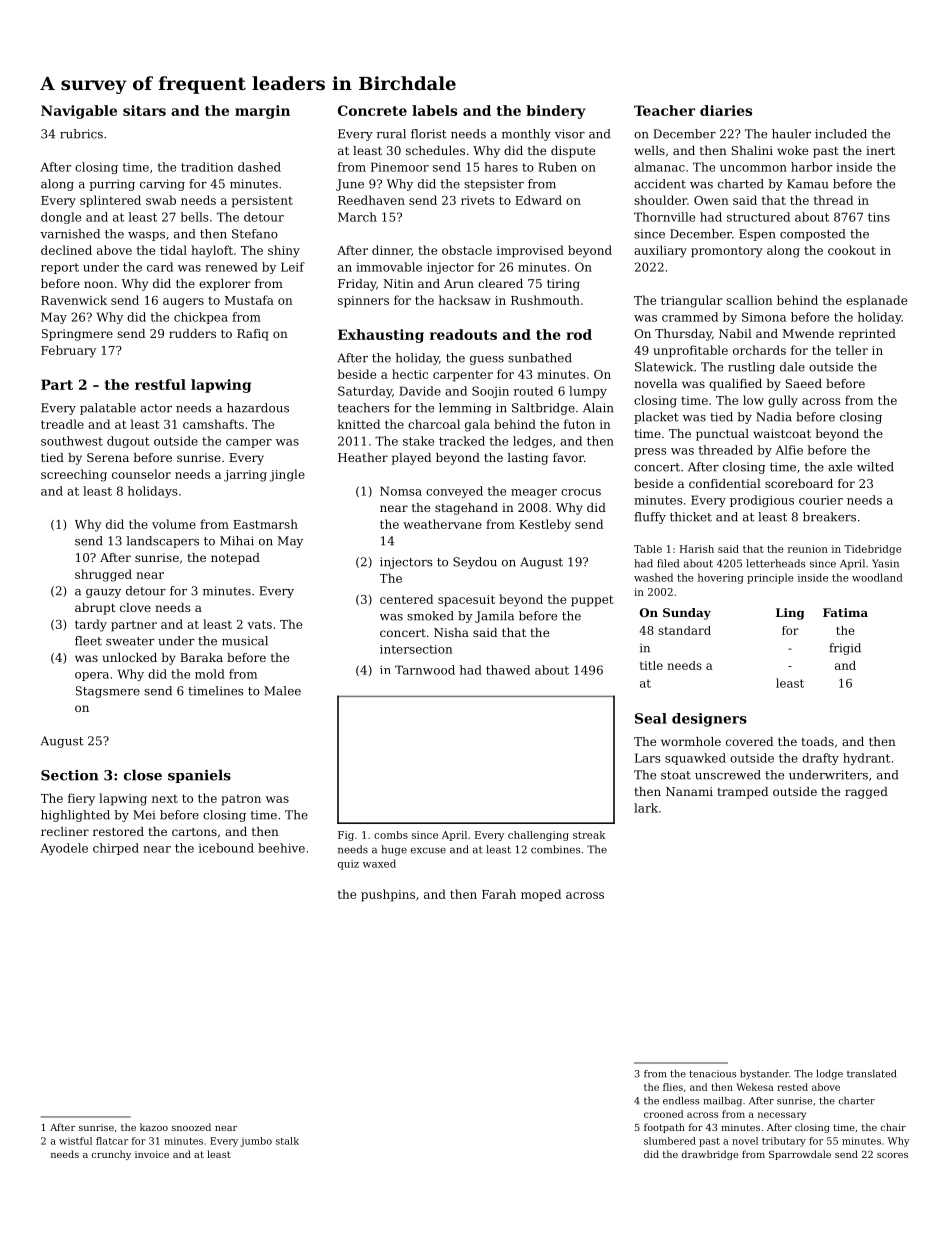 The width and height of the document is (952, 1233). I want to click on crooned, so click(663, 1114).
